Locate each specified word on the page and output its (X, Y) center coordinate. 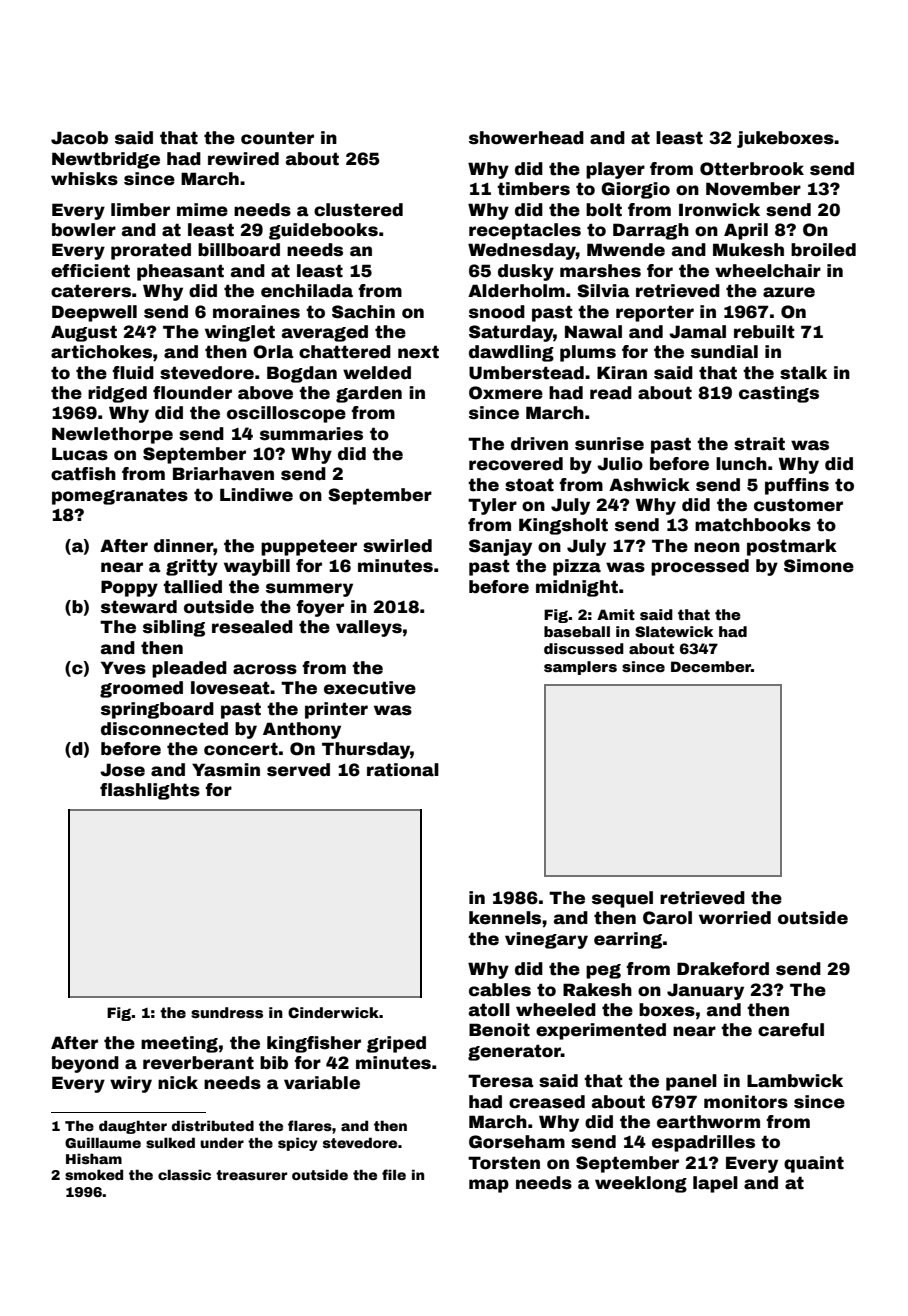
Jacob (79, 138)
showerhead (526, 138)
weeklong (641, 1184)
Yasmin (226, 770)
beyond (85, 1064)
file (394, 1174)
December (711, 666)
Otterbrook (752, 169)
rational (403, 770)
